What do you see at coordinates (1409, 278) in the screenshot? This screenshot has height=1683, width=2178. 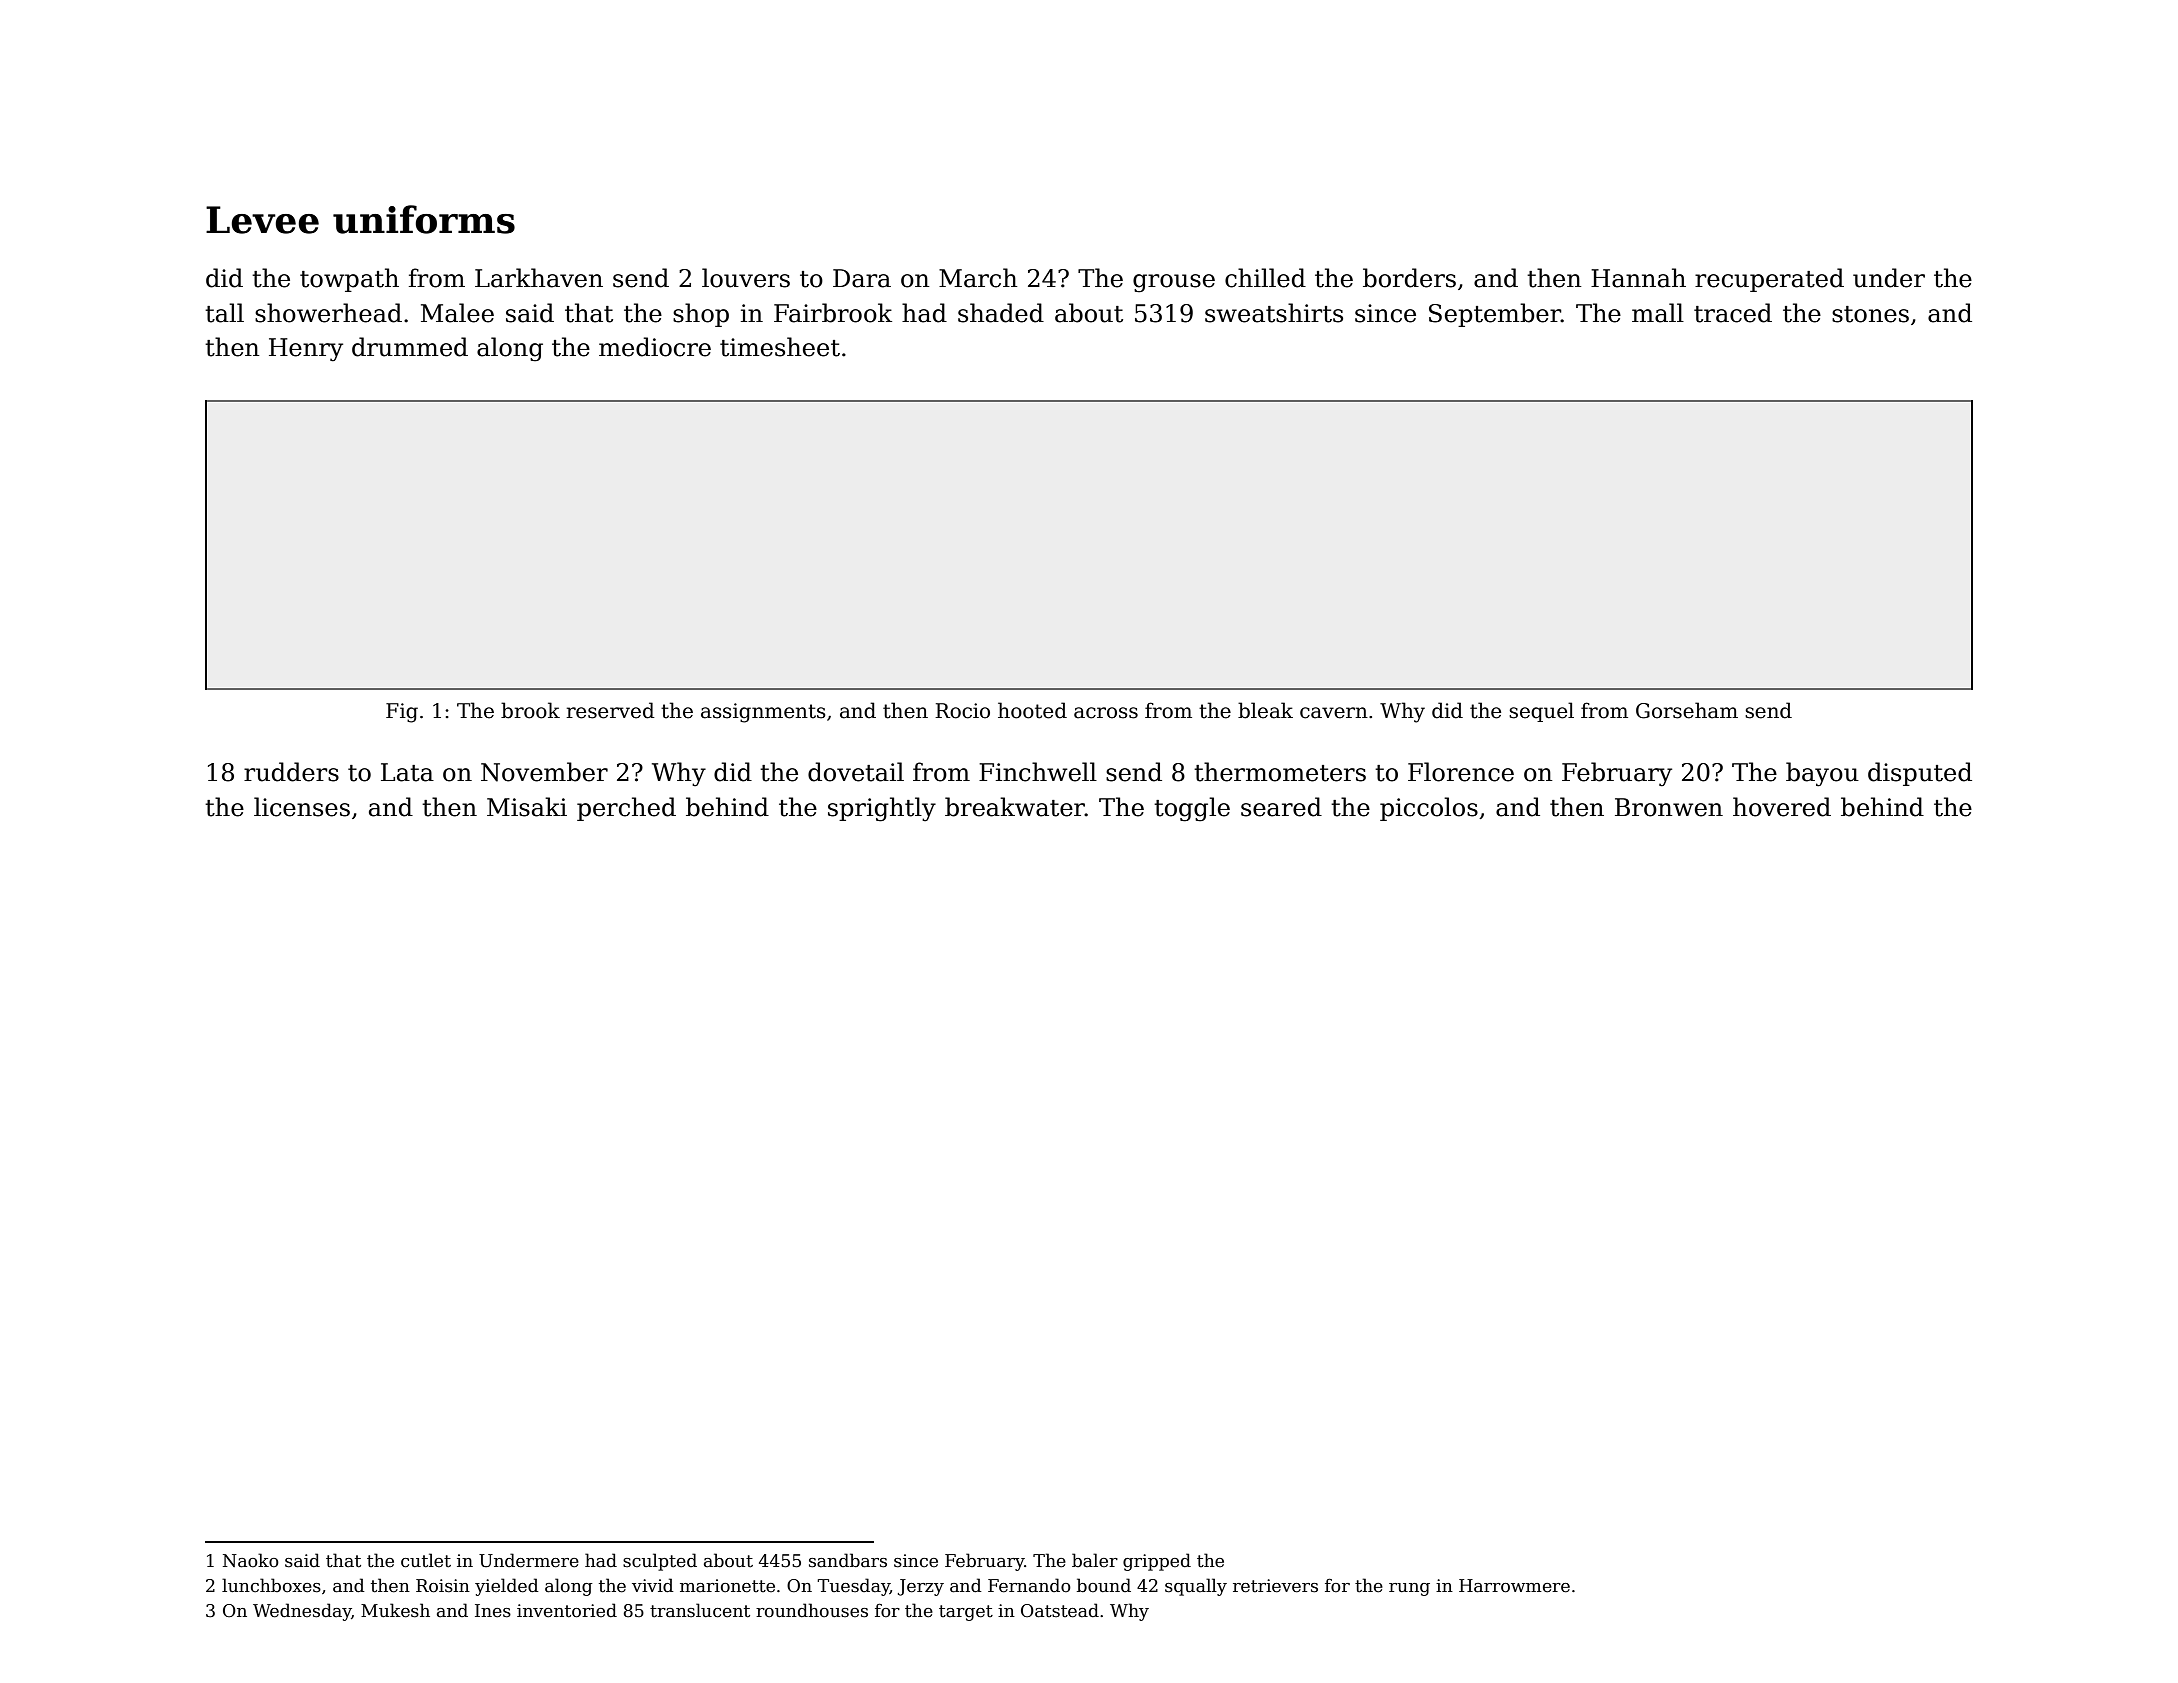 I see `borders` at bounding box center [1409, 278].
